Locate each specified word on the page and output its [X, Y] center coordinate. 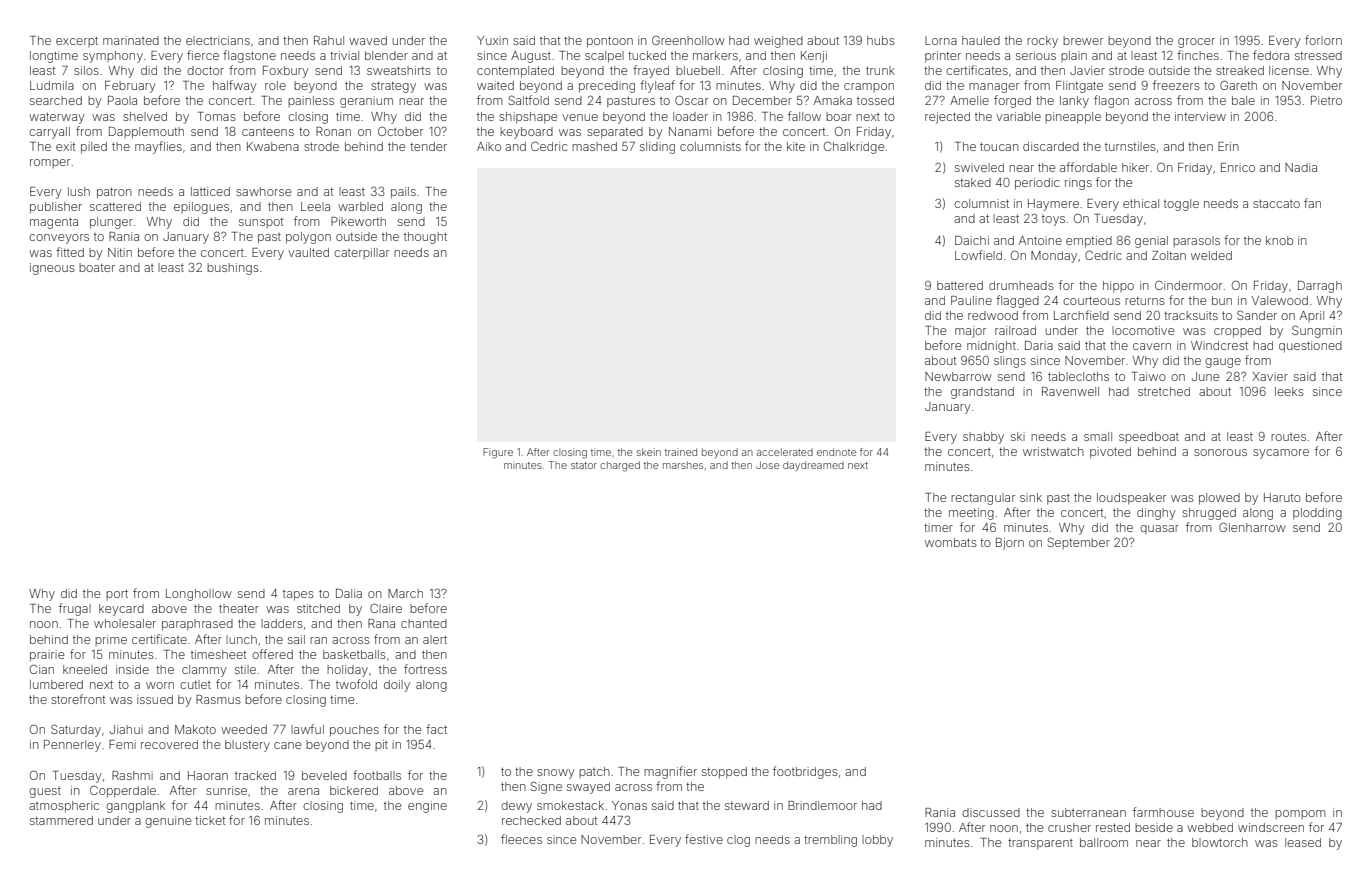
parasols [1196, 241]
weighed [778, 42]
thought [425, 238]
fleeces [521, 839]
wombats [951, 542]
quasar [1159, 529]
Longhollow [199, 595]
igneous [52, 269]
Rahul [329, 40]
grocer [1196, 43]
